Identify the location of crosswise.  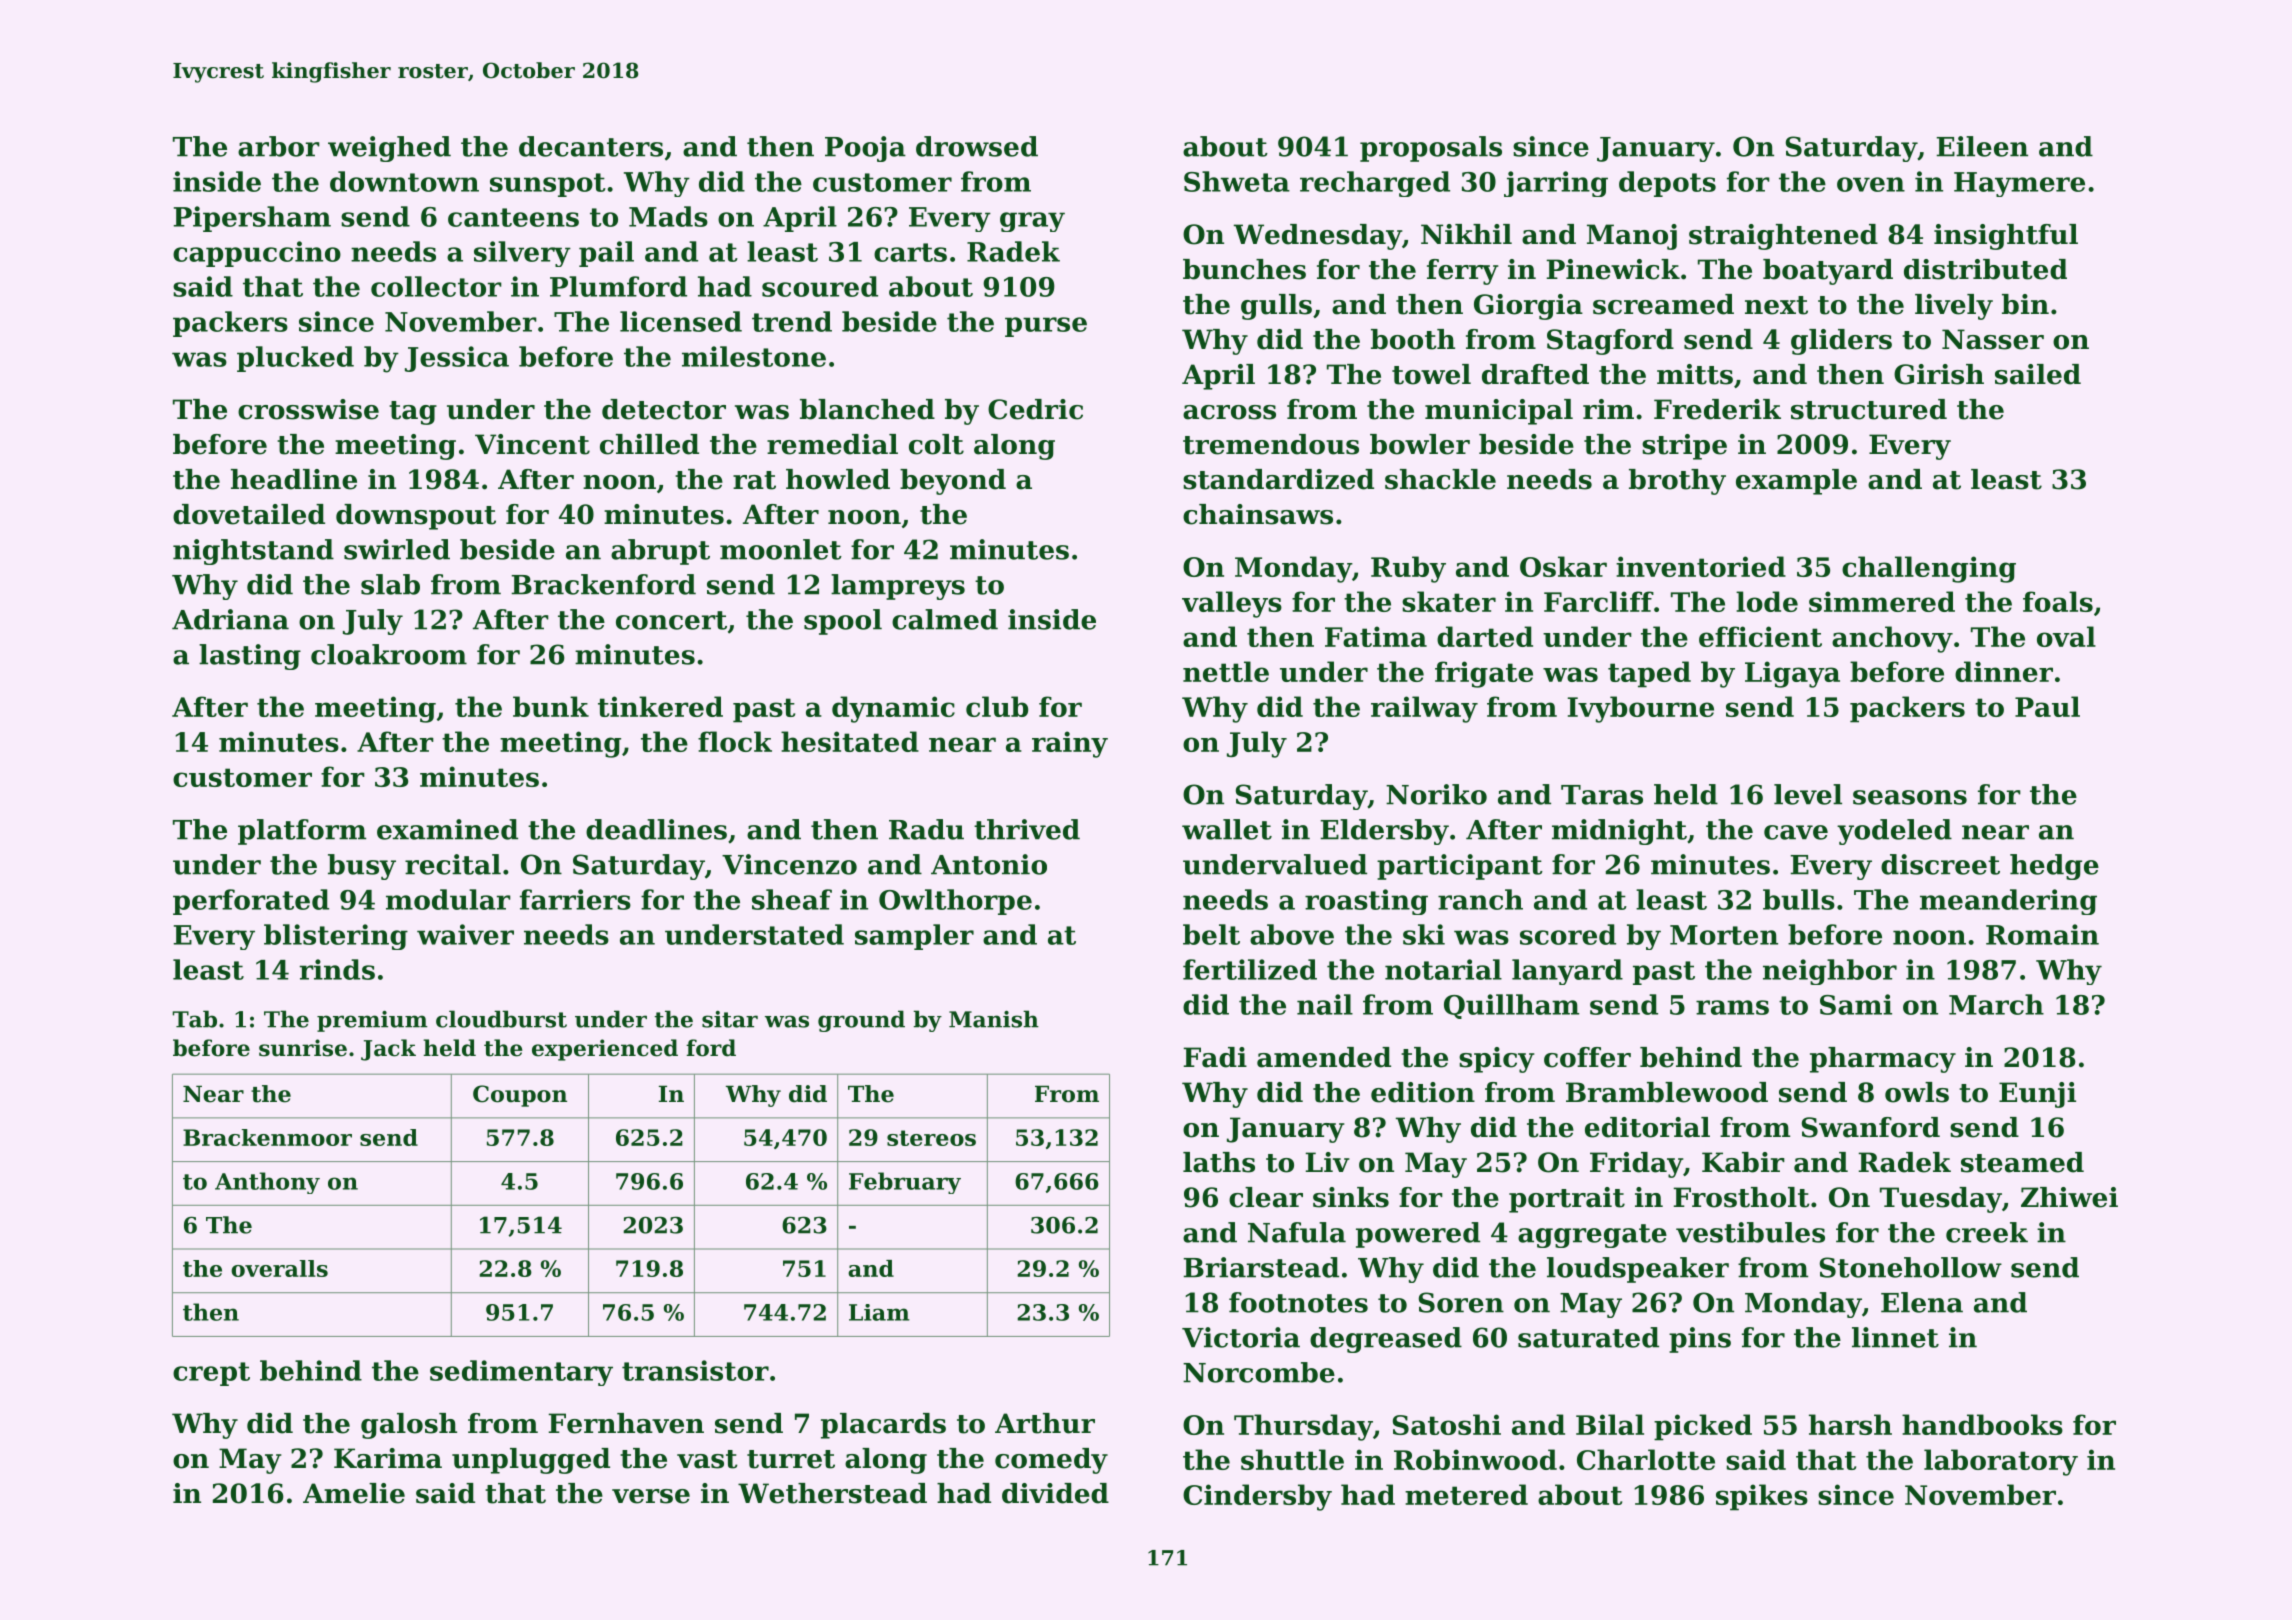
(308, 409).
